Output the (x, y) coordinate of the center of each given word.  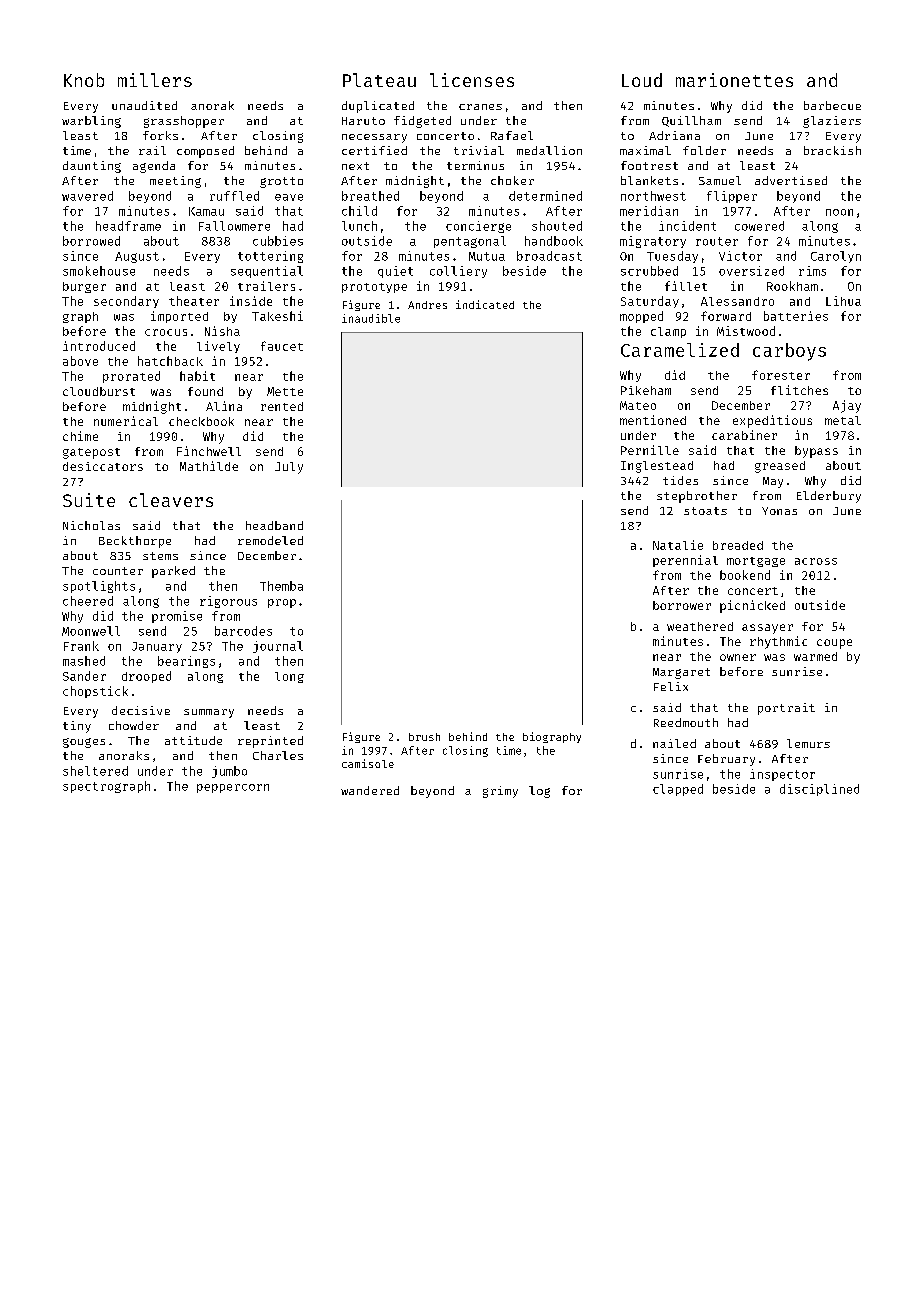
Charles (278, 755)
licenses (472, 80)
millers (155, 80)
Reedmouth (686, 722)
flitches (799, 390)
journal (278, 647)
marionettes (734, 80)
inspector (782, 775)
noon (839, 212)
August (137, 257)
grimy (500, 792)
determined (545, 196)
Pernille (650, 450)
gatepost (91, 453)
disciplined (819, 790)
